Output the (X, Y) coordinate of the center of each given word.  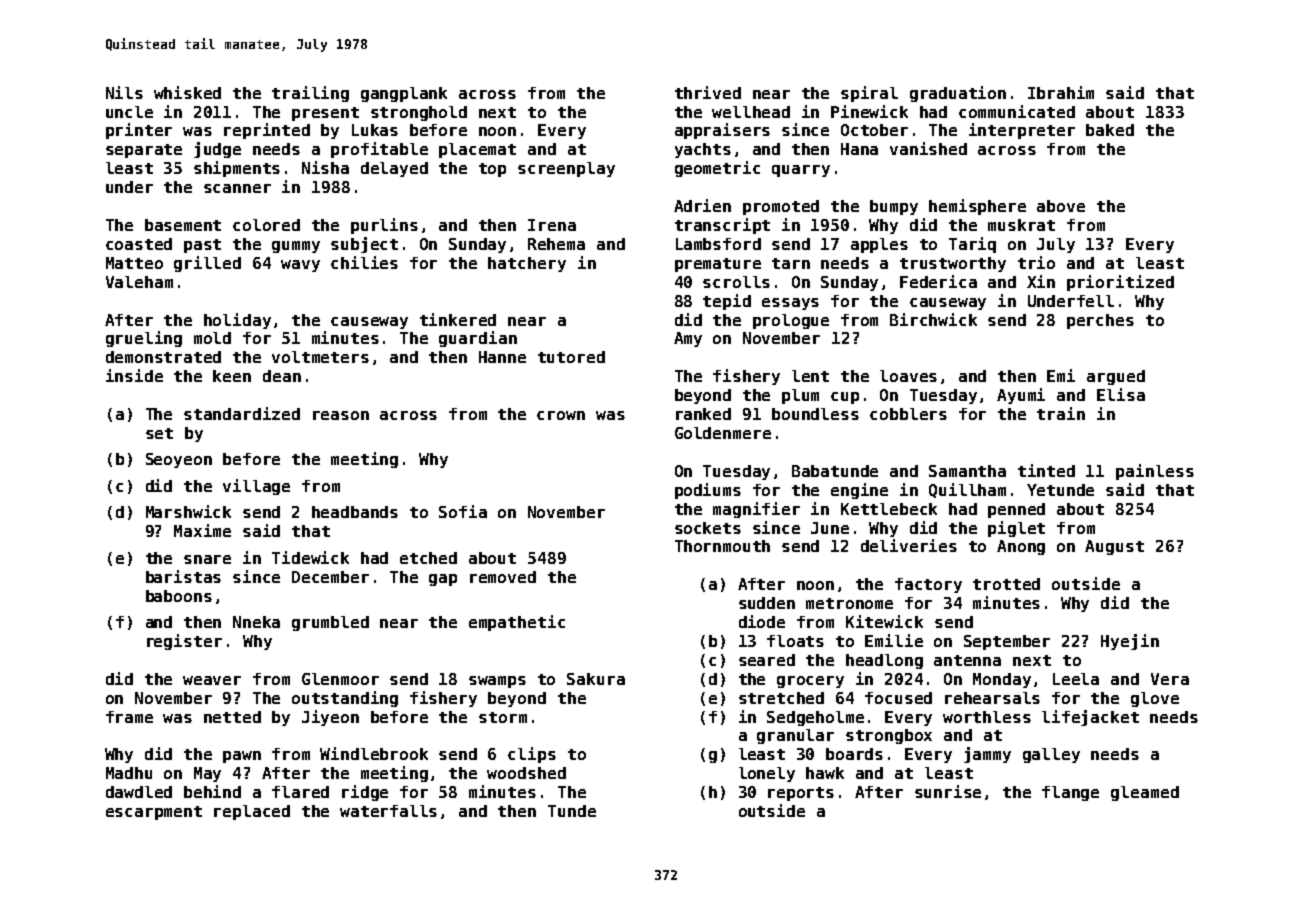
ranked (703, 414)
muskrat (1021, 225)
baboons (179, 596)
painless (1155, 472)
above (1061, 206)
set (159, 433)
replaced (252, 812)
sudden (767, 603)
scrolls (736, 282)
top (492, 170)
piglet (1016, 529)
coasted (139, 244)
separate (144, 151)
